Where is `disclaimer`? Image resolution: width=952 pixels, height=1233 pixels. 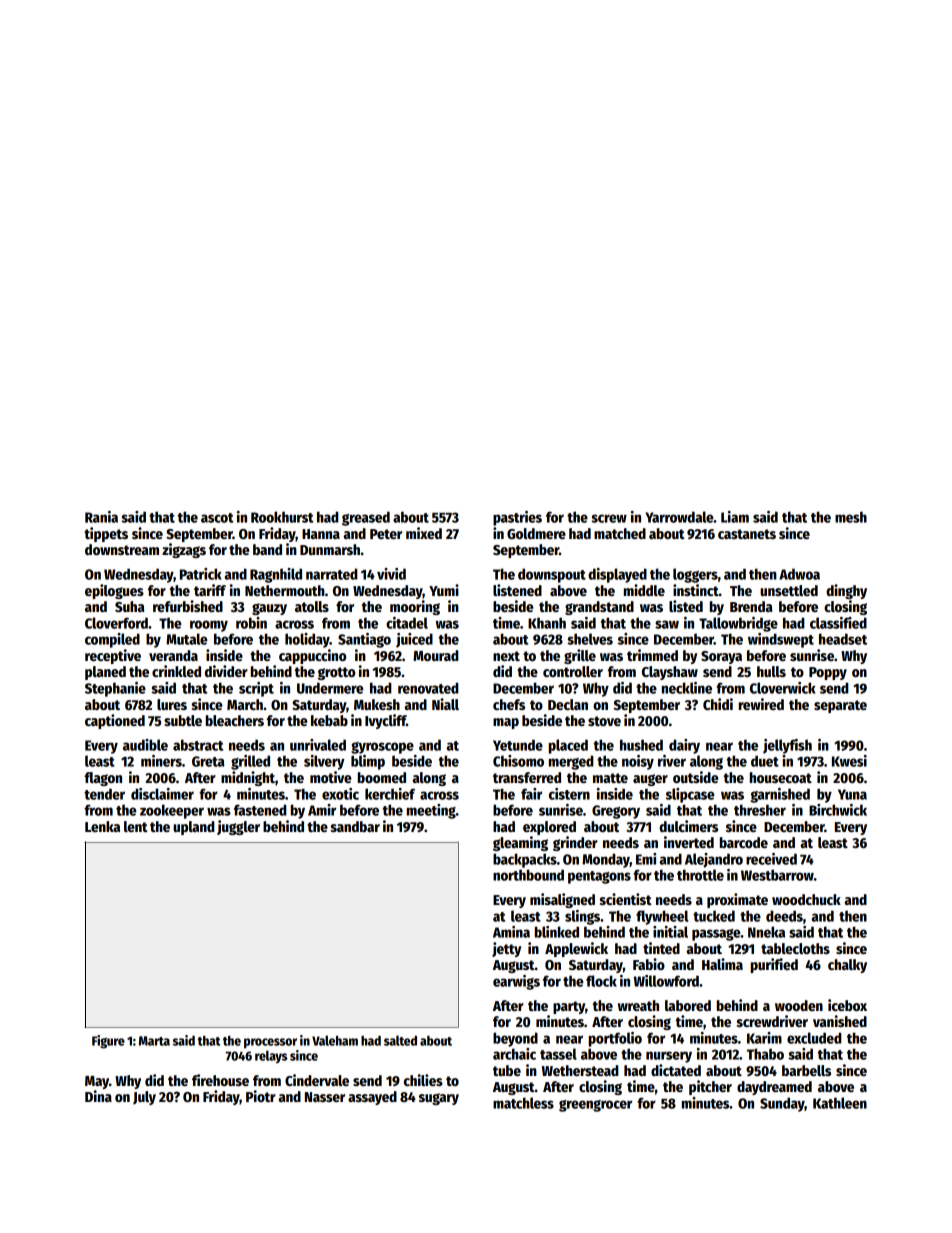
disclaimer is located at coordinates (162, 794).
